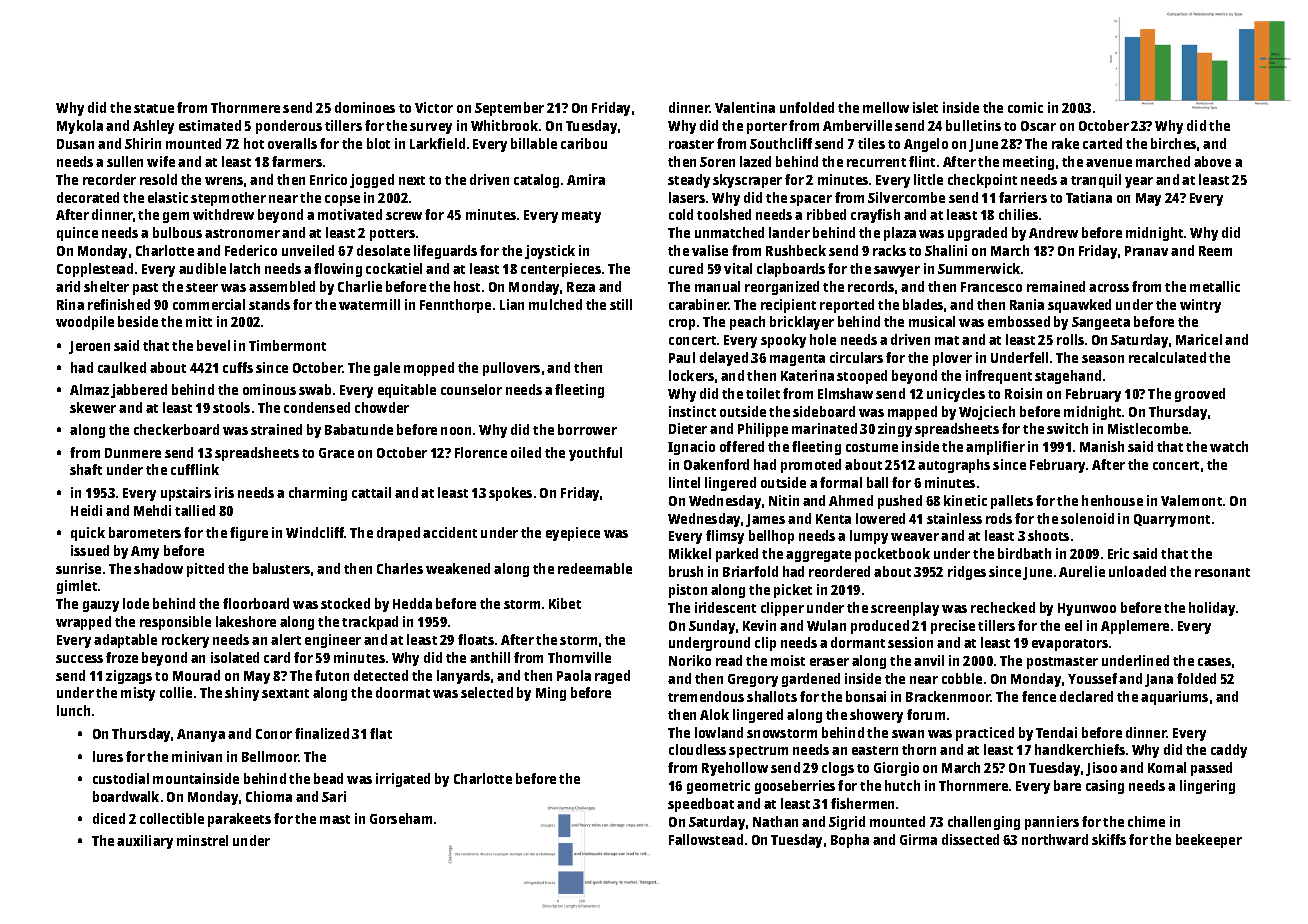  I want to click on jabbered, so click(139, 391).
